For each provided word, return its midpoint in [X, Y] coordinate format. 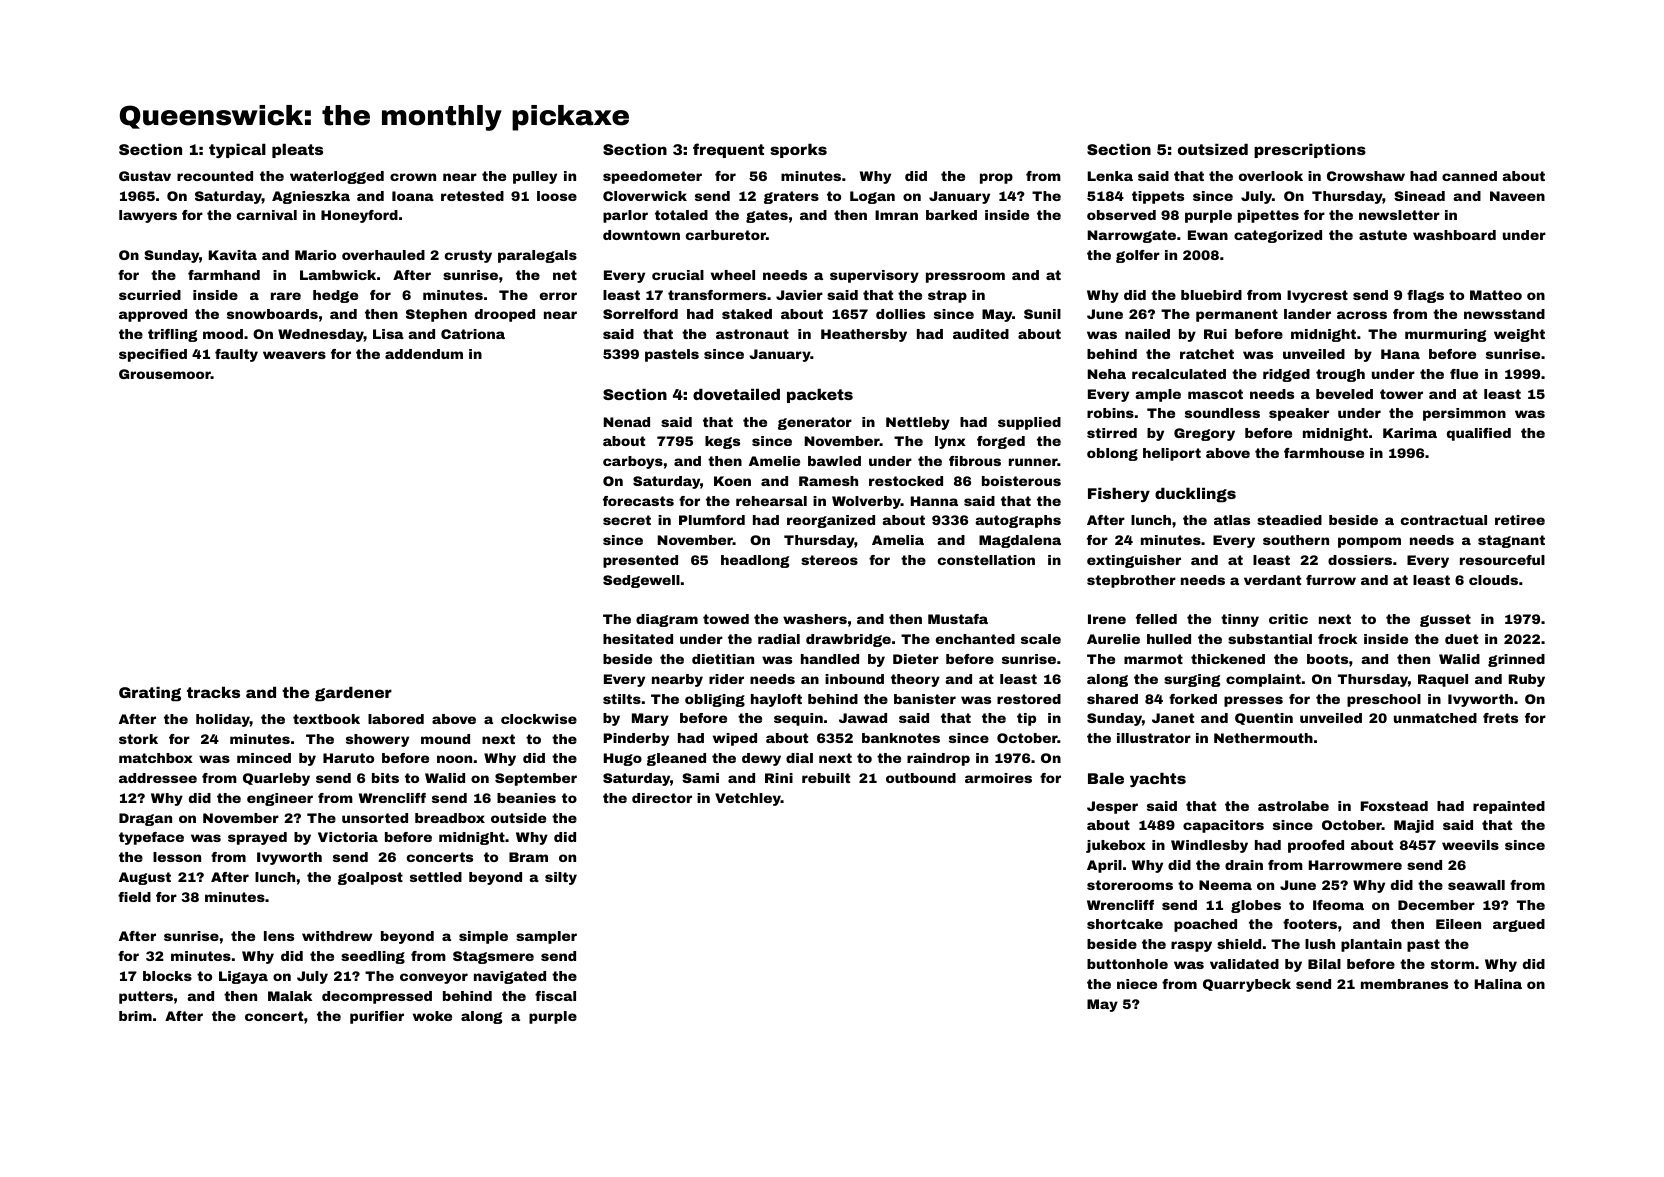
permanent [1237, 315]
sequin [798, 719]
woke [432, 1016]
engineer [280, 799]
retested [472, 196]
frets [1500, 718]
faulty [236, 355]
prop [996, 178]
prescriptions [1310, 151]
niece [1137, 984]
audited [981, 334]
